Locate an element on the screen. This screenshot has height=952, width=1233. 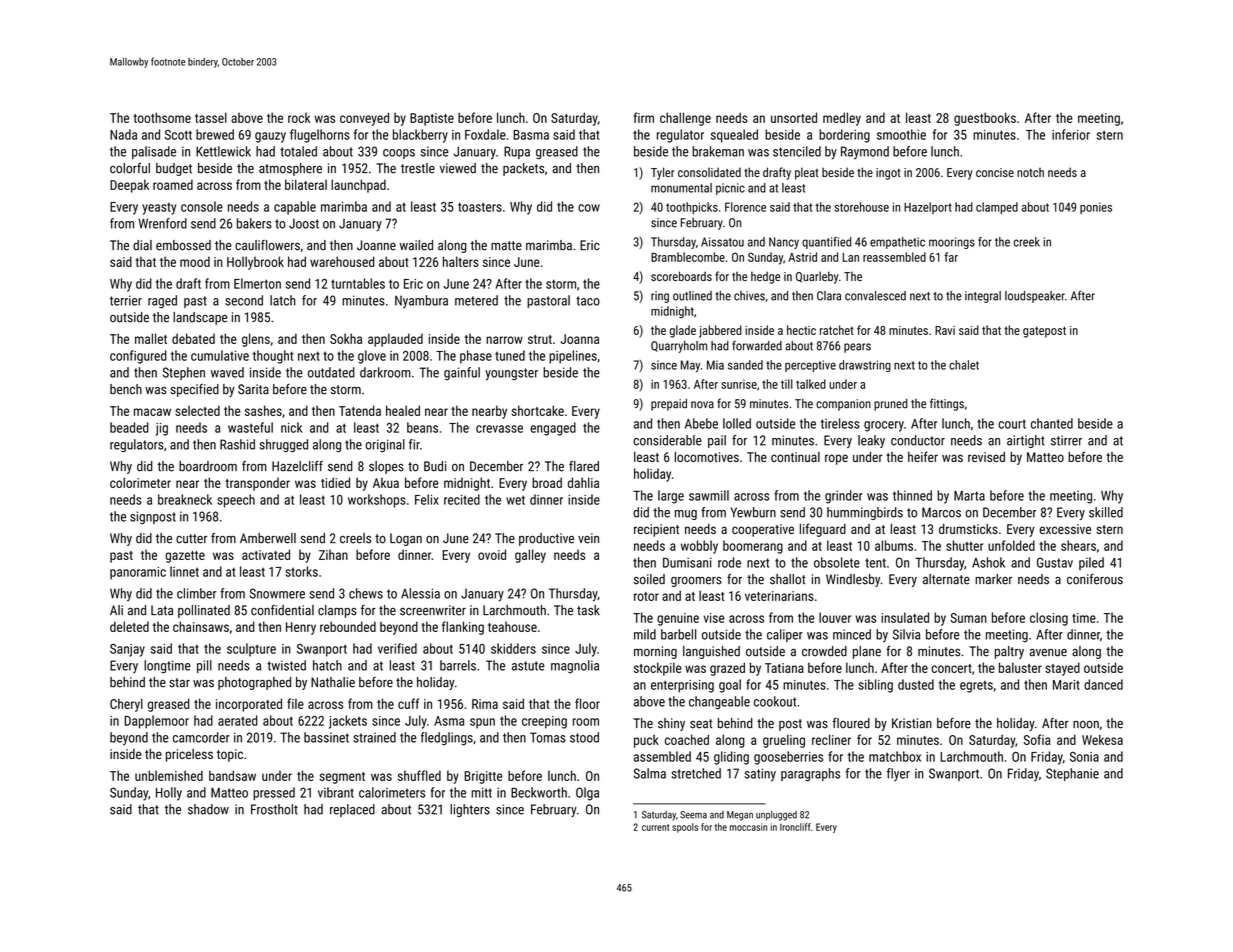
sculpture is located at coordinates (251, 650).
